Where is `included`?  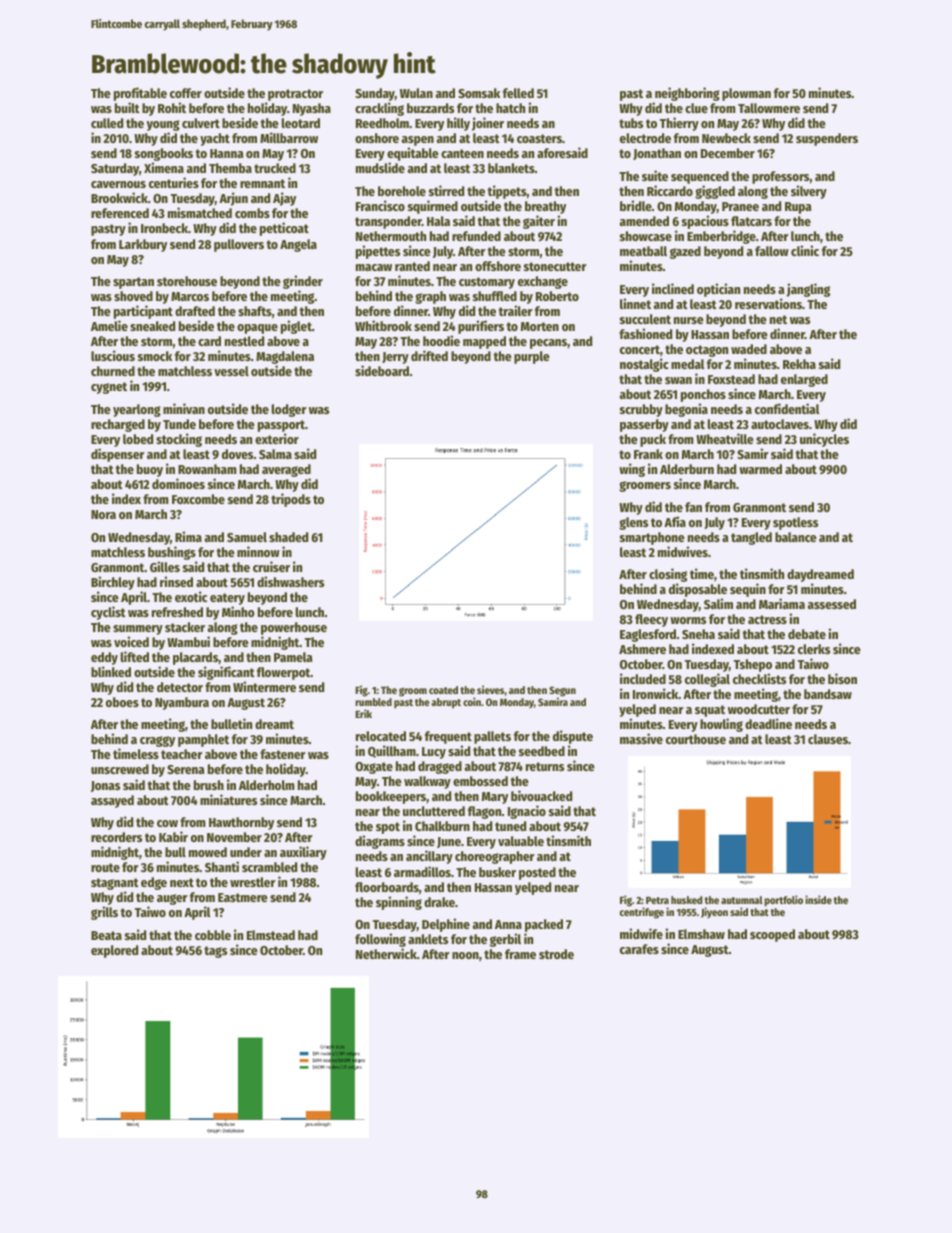
included is located at coordinates (643, 678).
